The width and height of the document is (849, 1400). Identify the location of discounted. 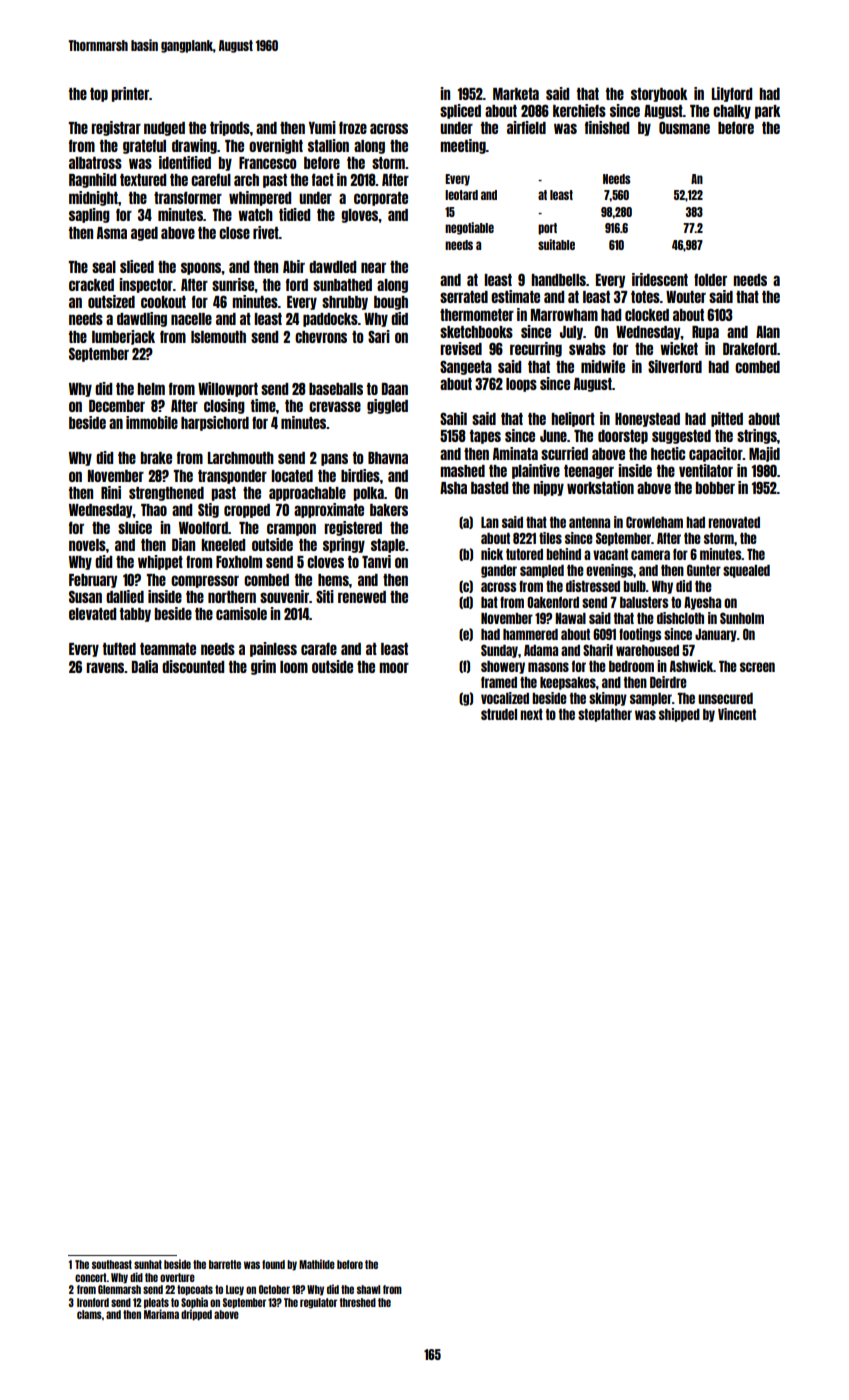
(193, 666).
